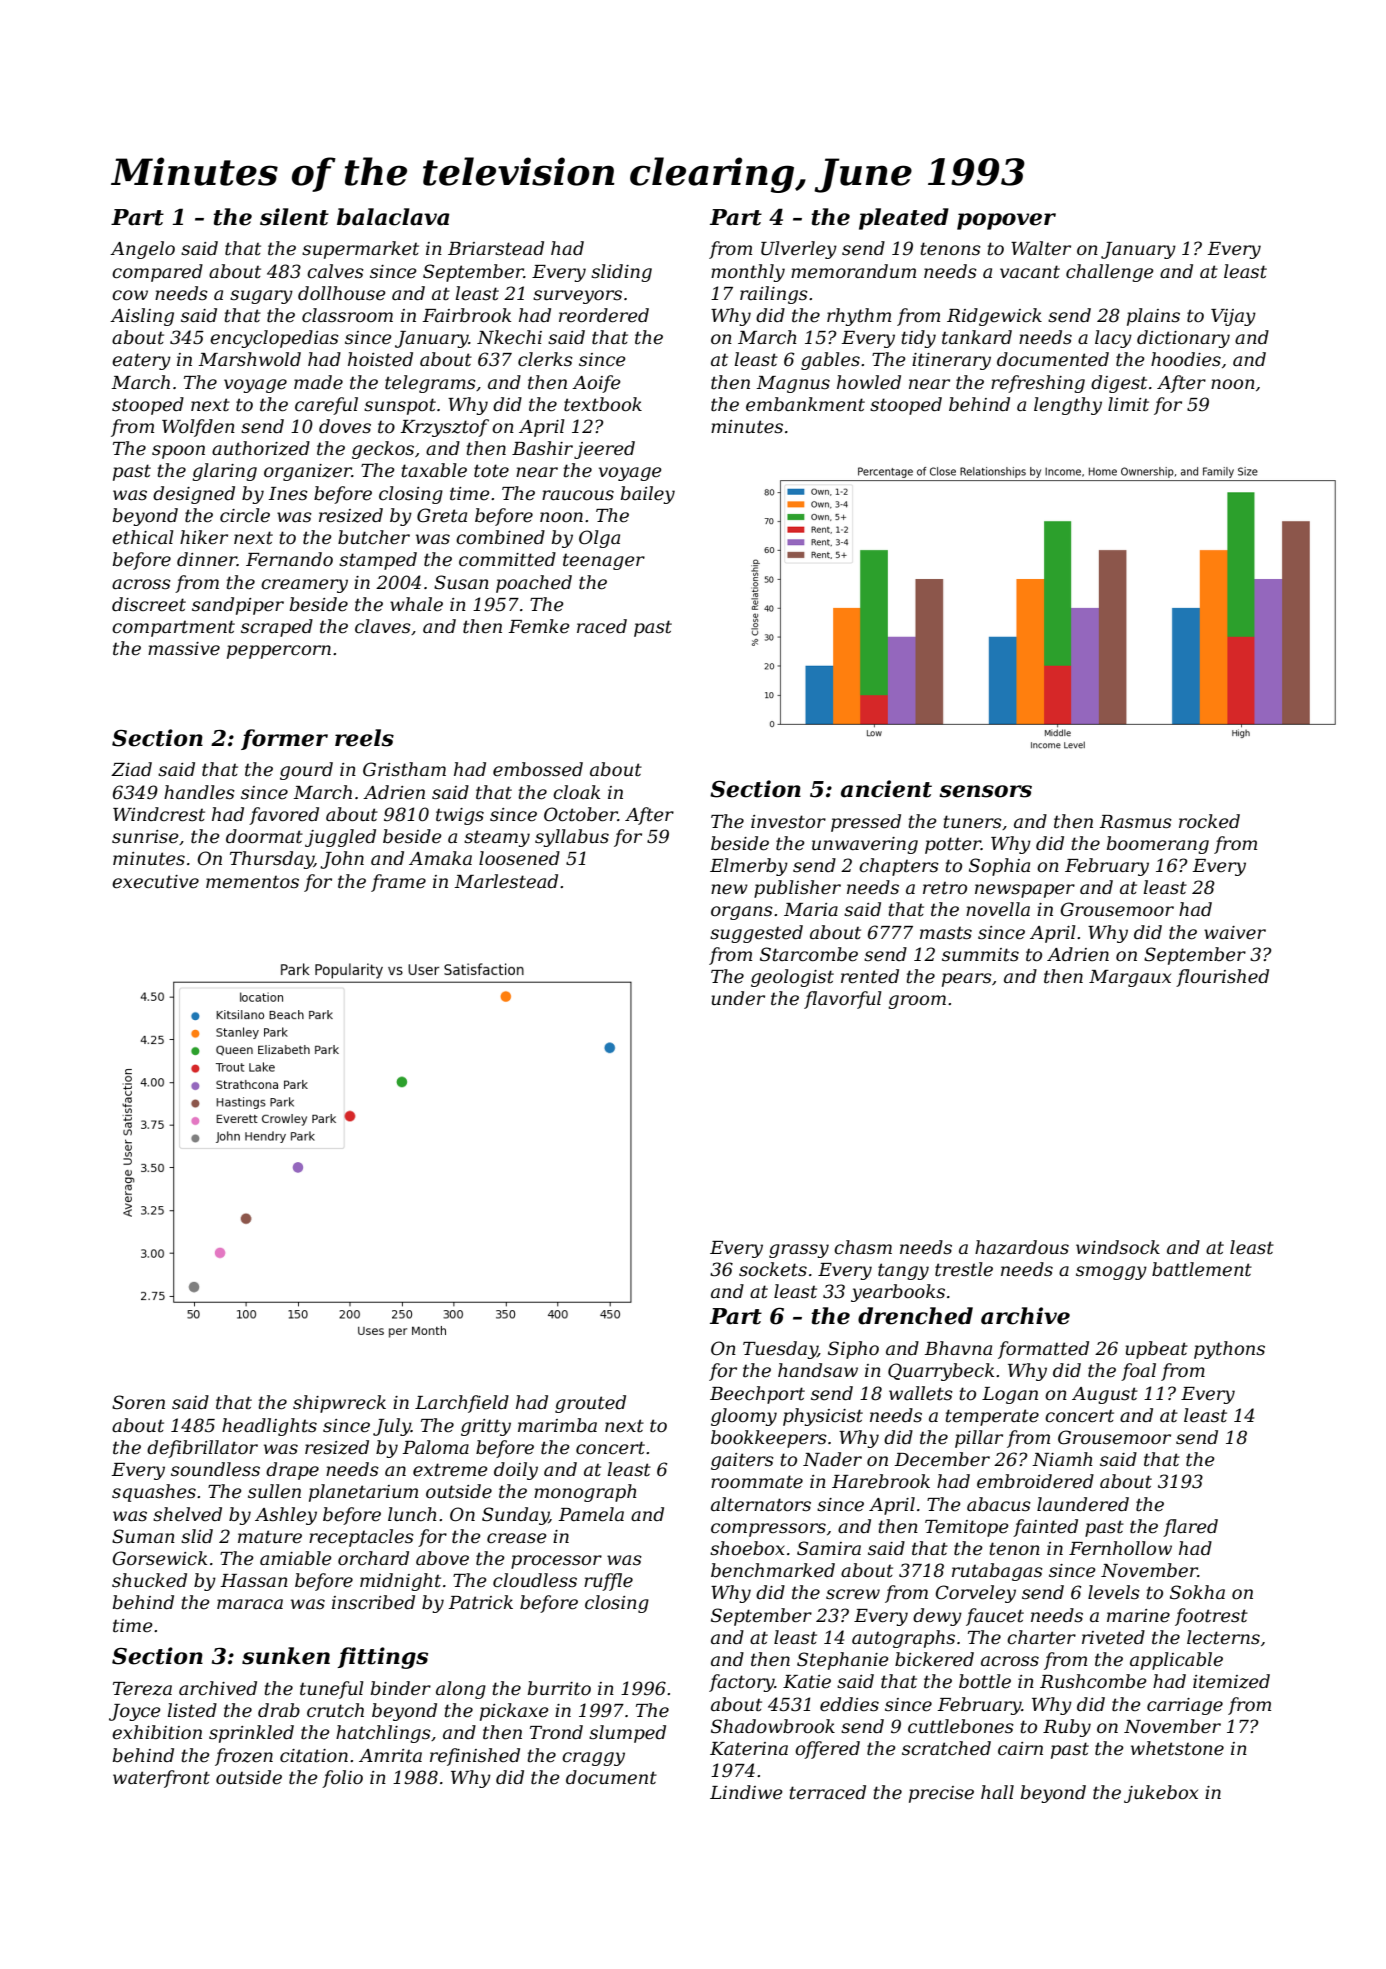  What do you see at coordinates (746, 1792) in the image?
I see `Lindiwe` at bounding box center [746, 1792].
